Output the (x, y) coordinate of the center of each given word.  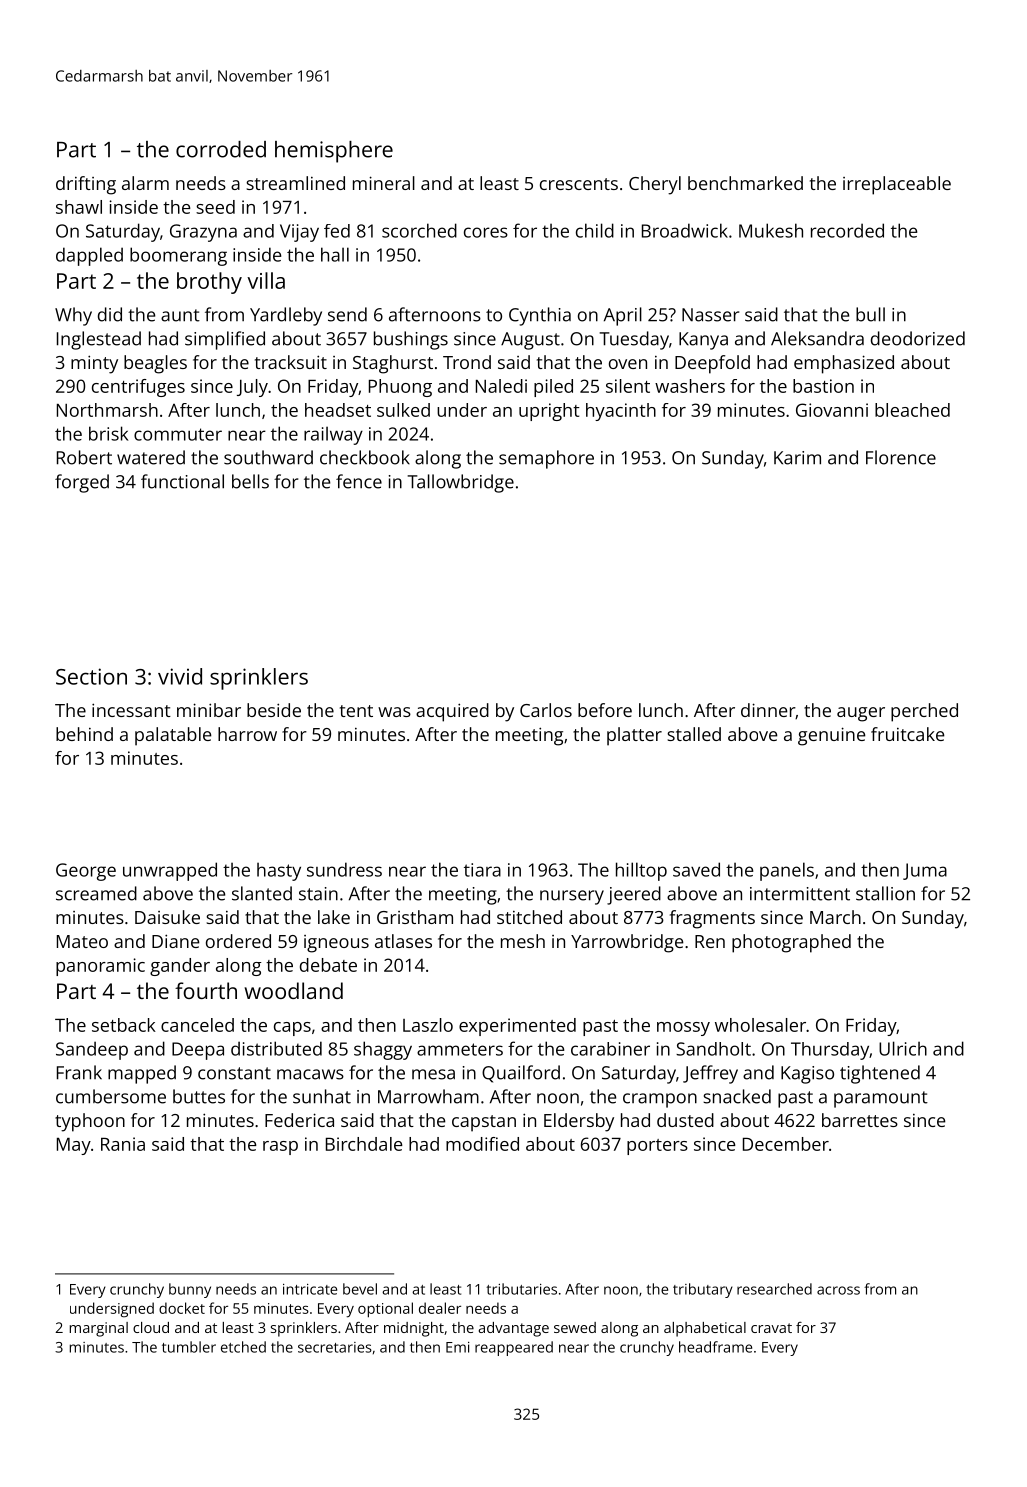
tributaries (521, 1289)
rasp (280, 1148)
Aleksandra (817, 338)
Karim (797, 458)
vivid (180, 676)
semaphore (546, 459)
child (595, 230)
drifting (86, 185)
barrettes (860, 1120)
